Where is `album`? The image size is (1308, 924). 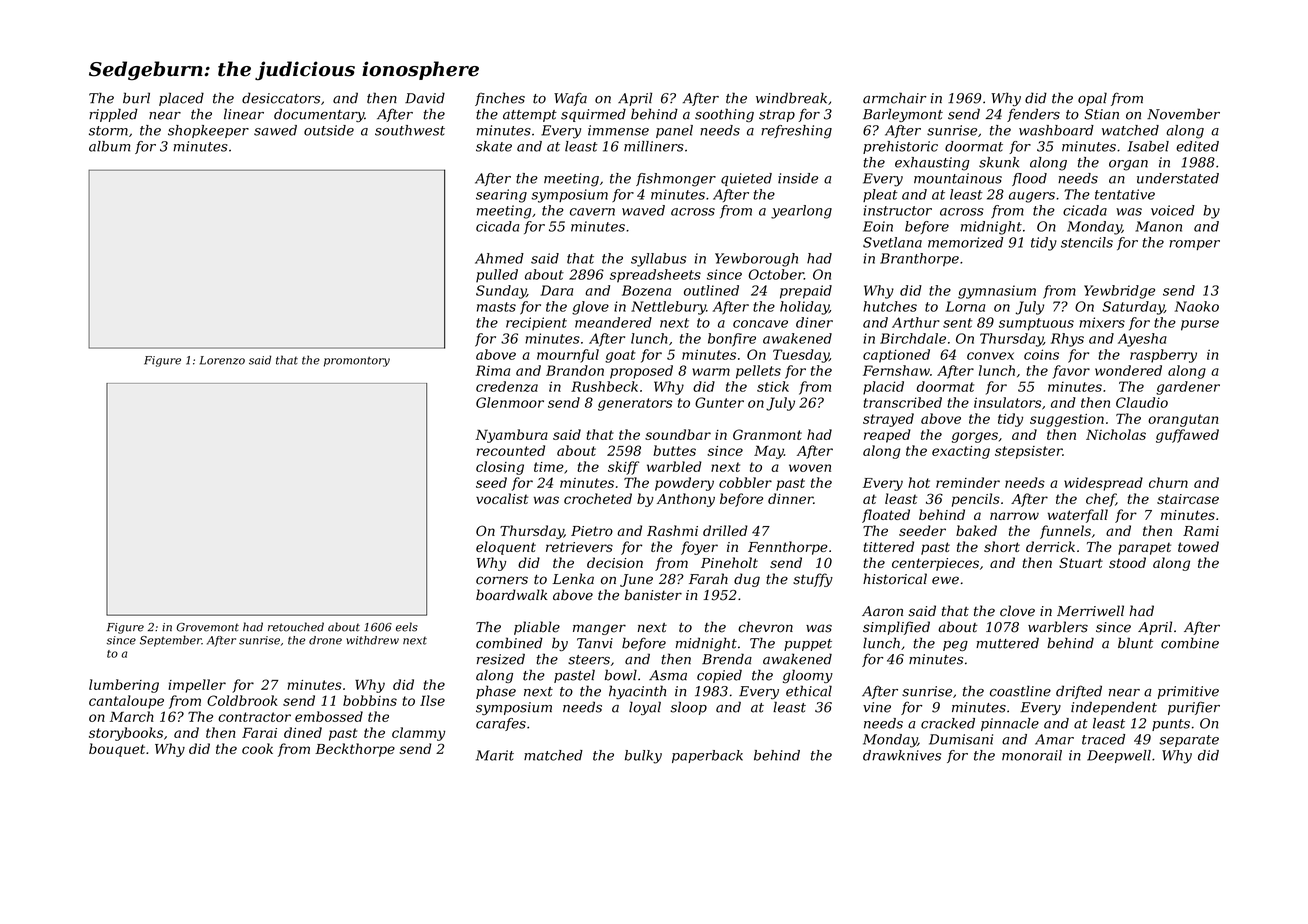 album is located at coordinates (109, 146).
